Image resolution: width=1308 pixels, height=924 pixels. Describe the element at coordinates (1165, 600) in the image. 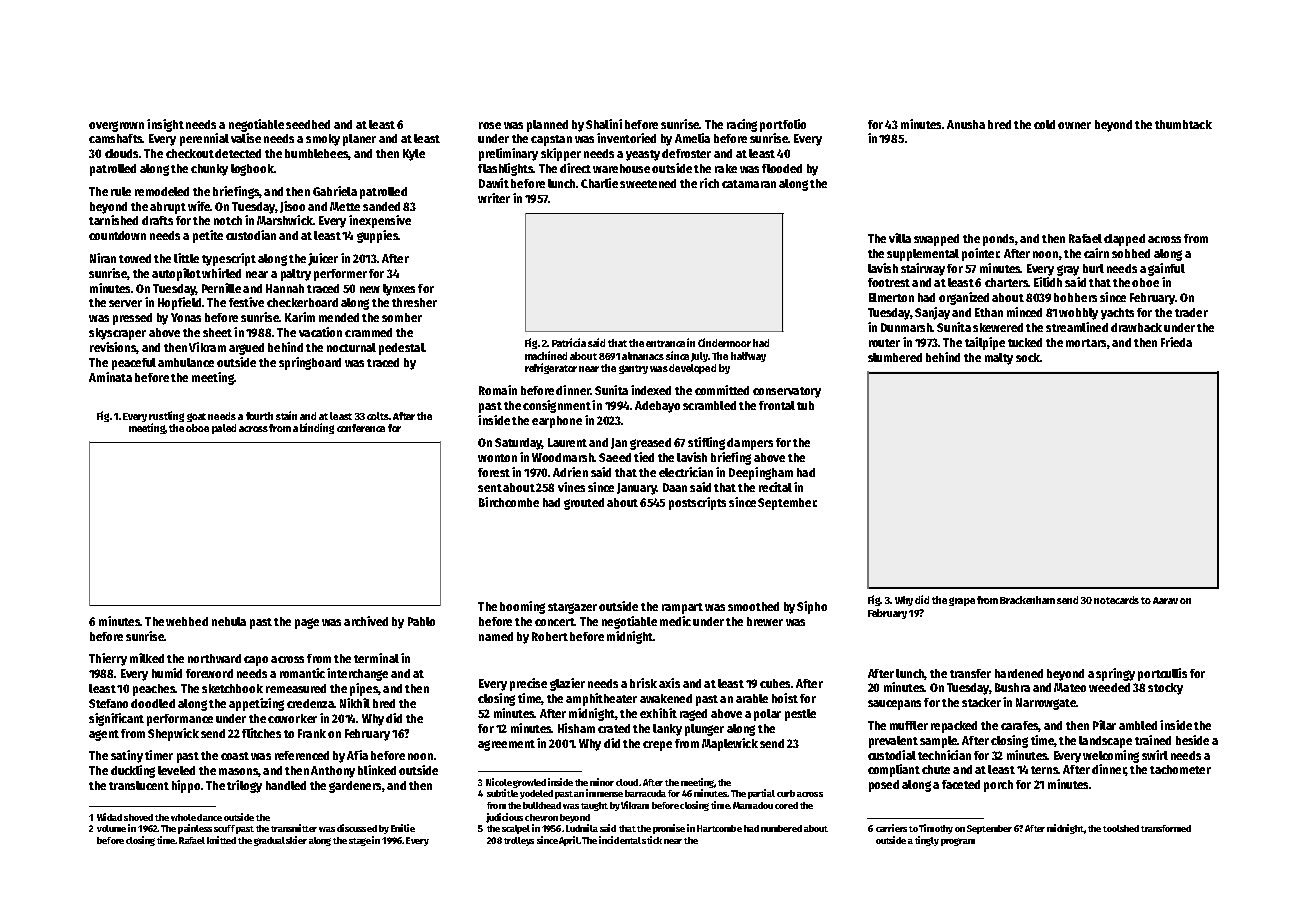

I see `Aarav` at that location.
